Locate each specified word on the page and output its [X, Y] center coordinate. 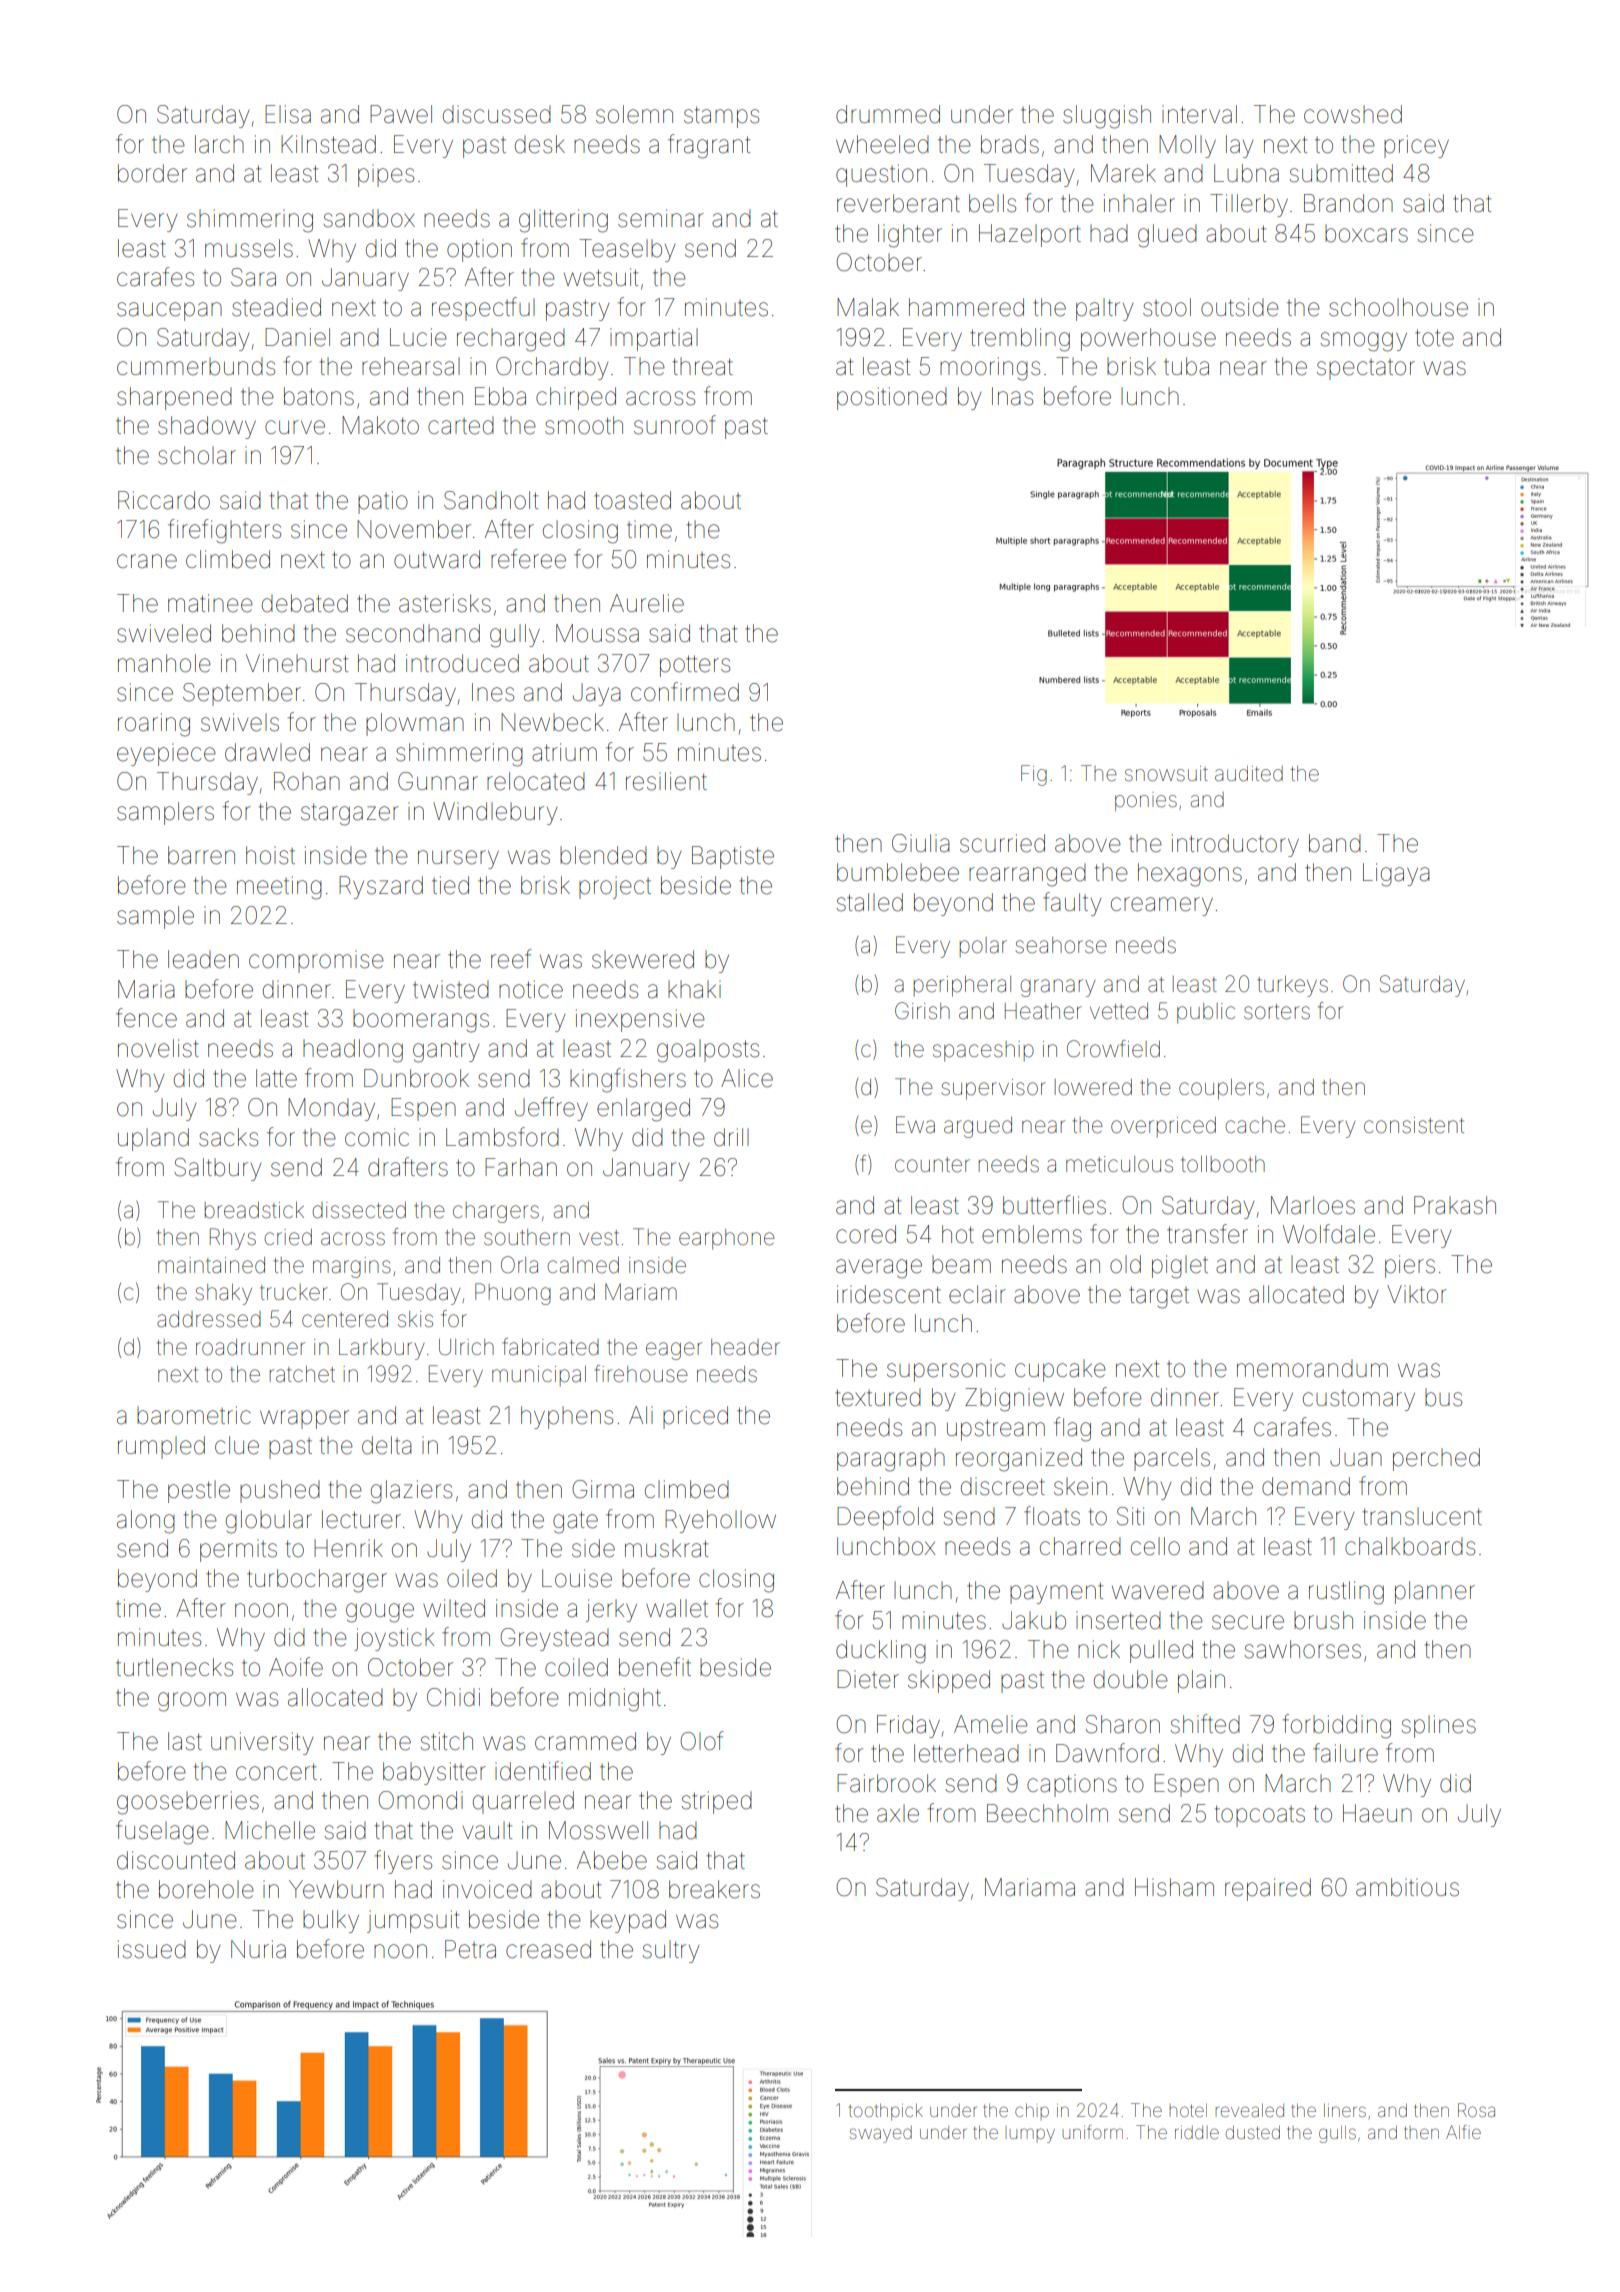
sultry [670, 1951]
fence [146, 1018]
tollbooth [1223, 1164]
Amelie [991, 1724]
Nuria [258, 1949]
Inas [1012, 396]
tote [1434, 338]
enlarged [643, 1110]
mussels [249, 248]
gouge [380, 1613]
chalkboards [1410, 1546]
